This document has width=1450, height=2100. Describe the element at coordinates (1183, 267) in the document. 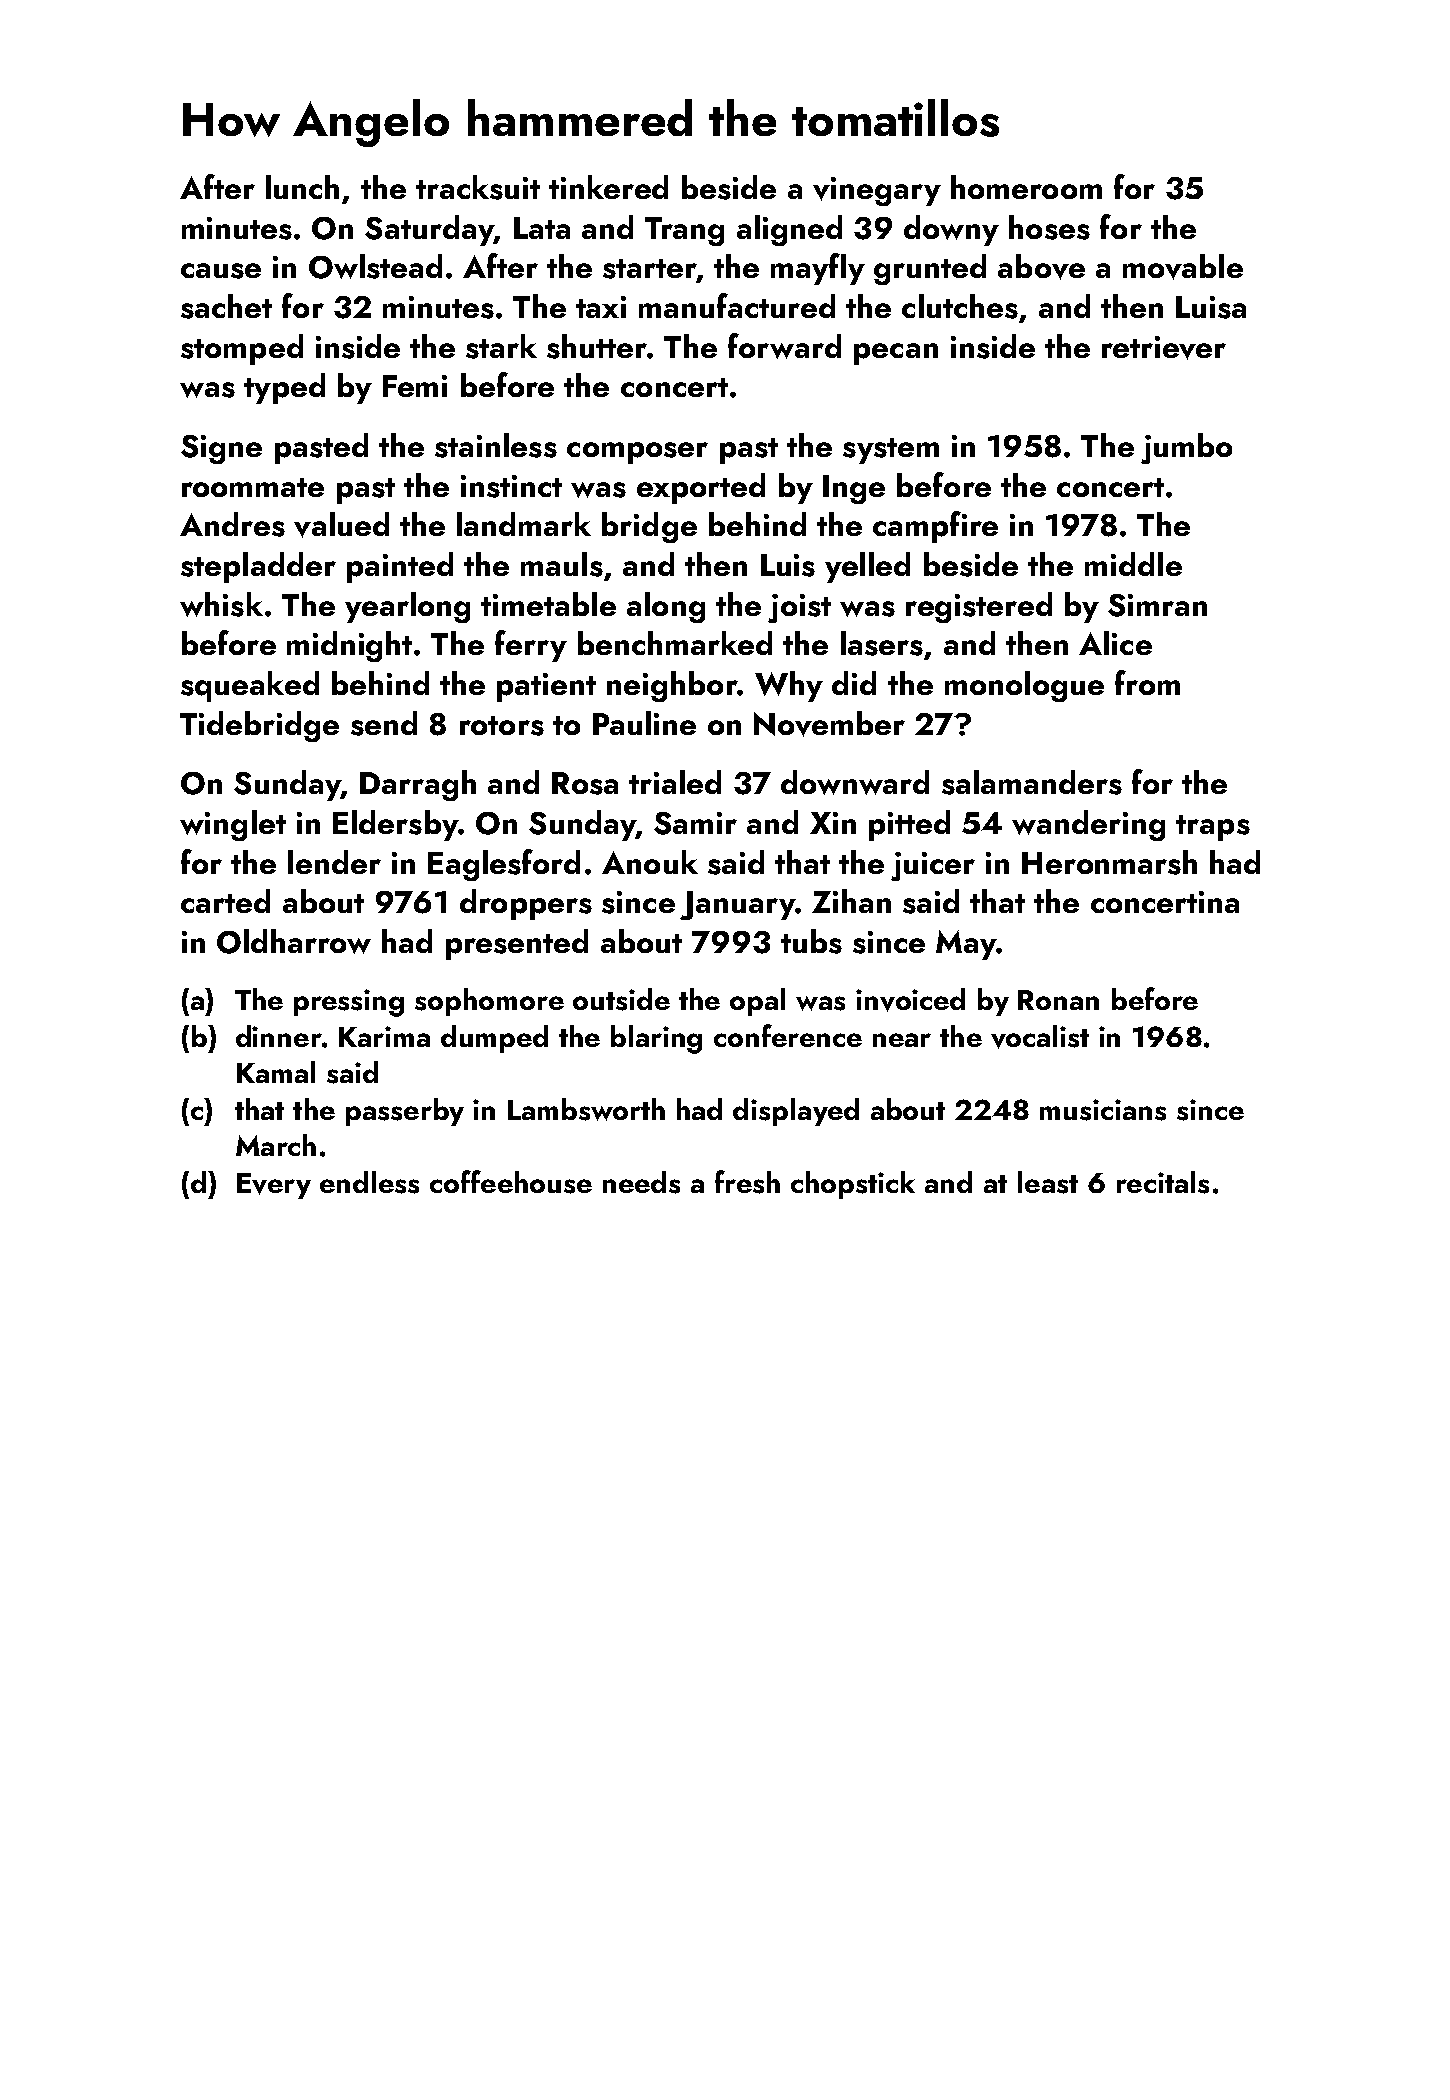

I see `movable` at that location.
